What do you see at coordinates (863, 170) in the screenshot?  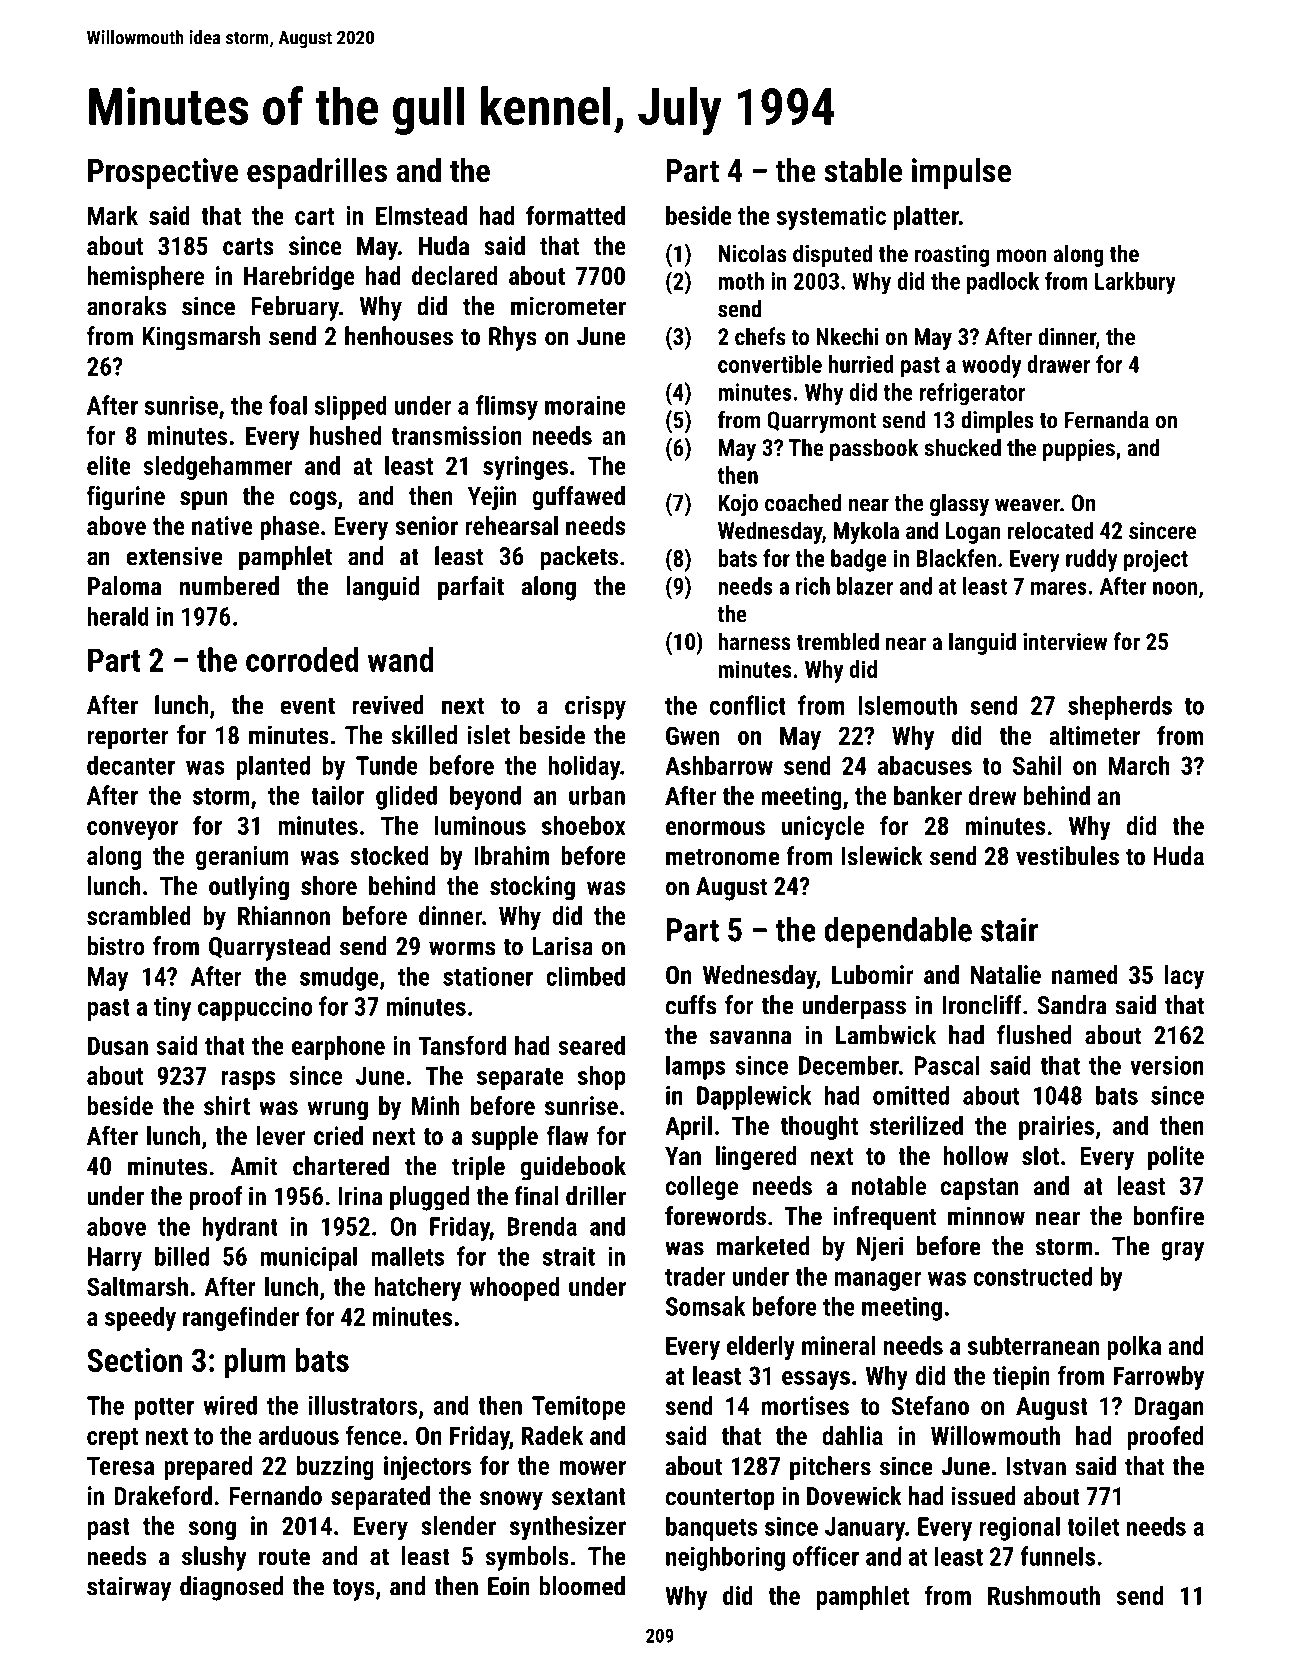 I see `stable` at bounding box center [863, 170].
